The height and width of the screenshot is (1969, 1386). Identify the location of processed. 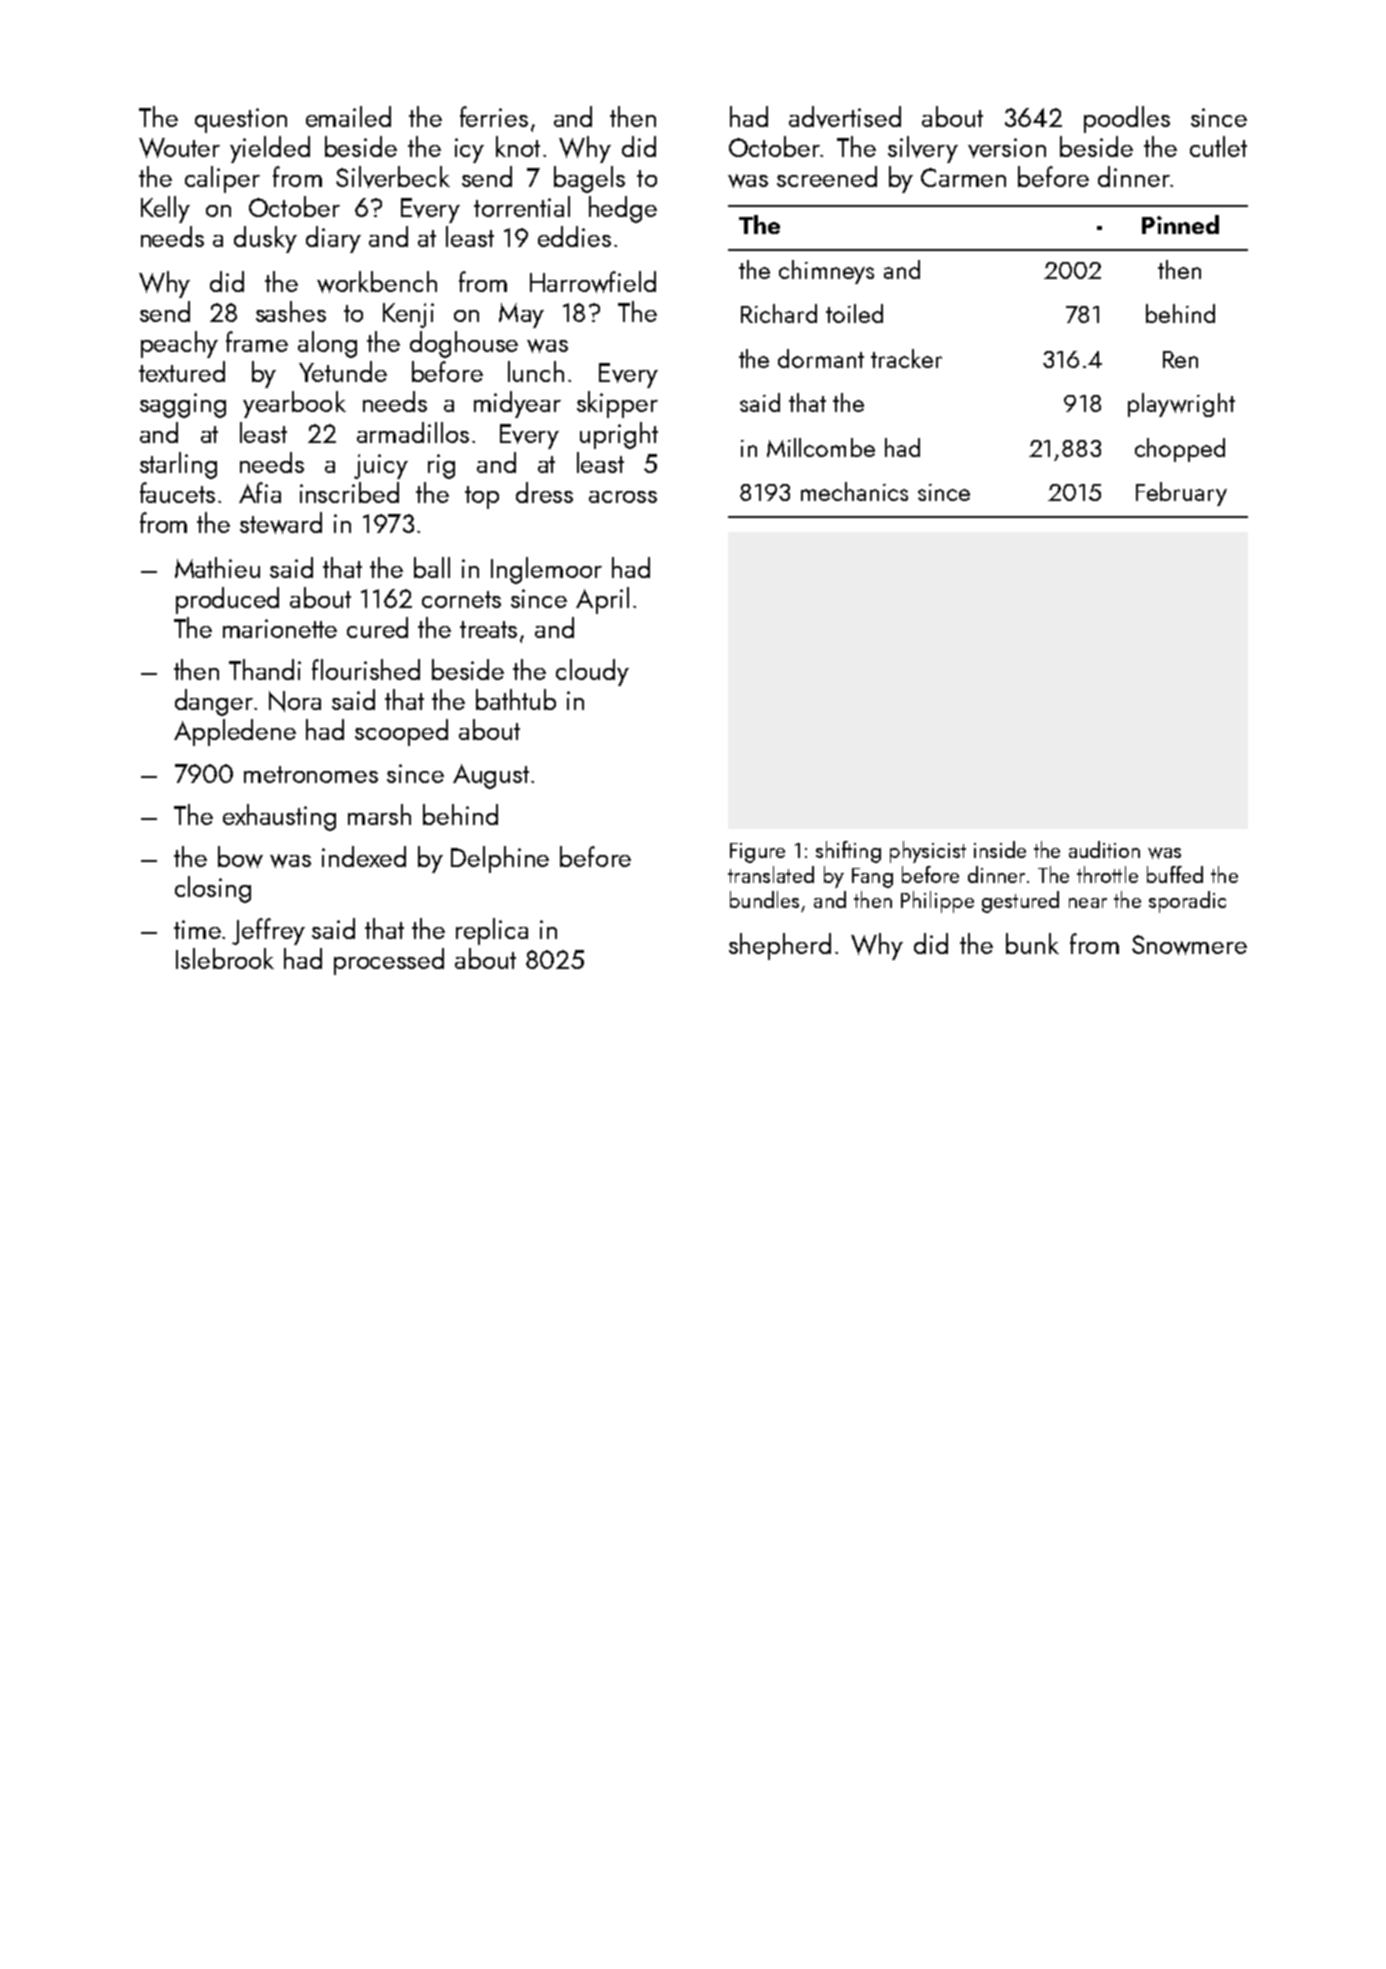
(389, 961).
